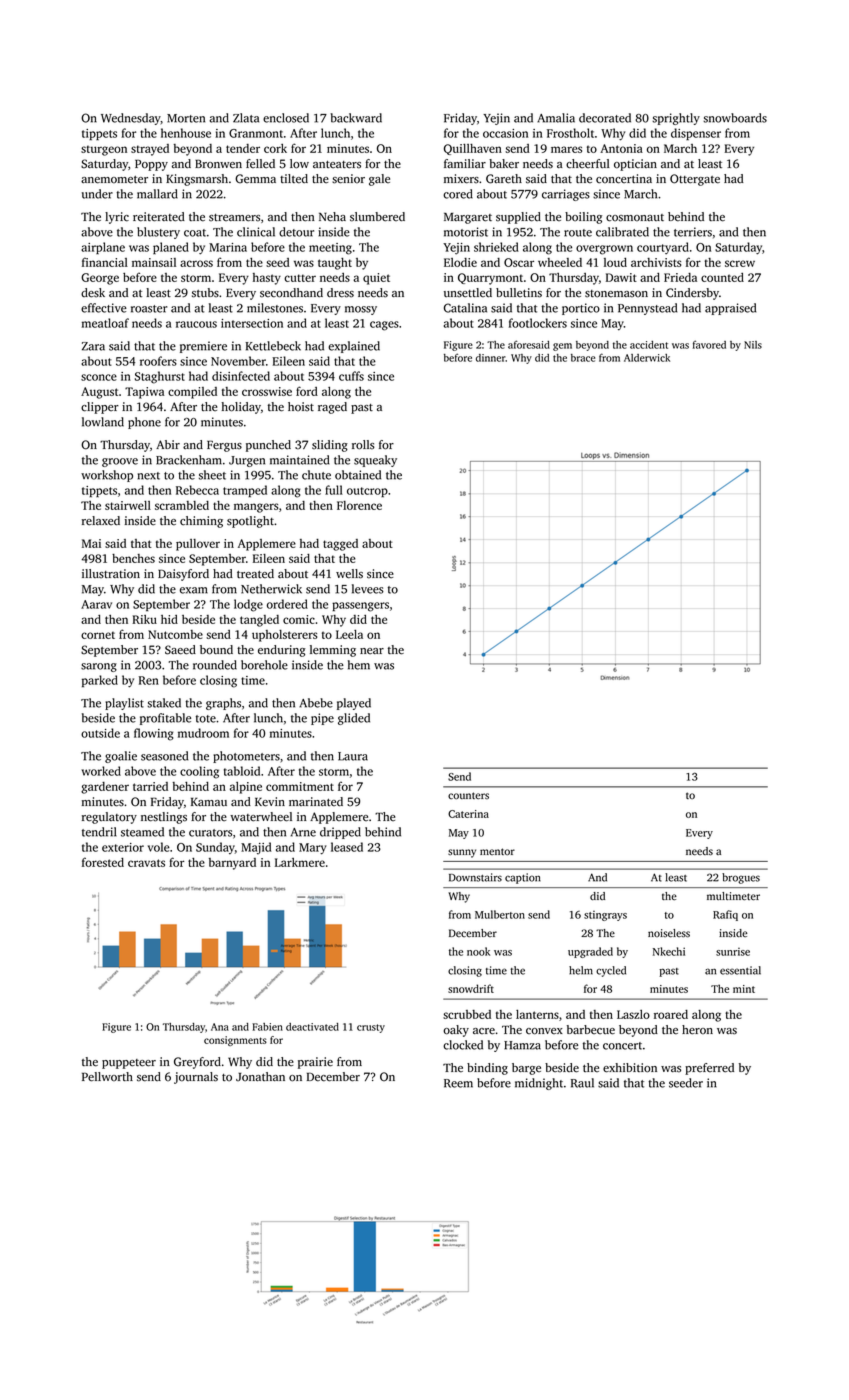  I want to click on prairie, so click(315, 1063).
